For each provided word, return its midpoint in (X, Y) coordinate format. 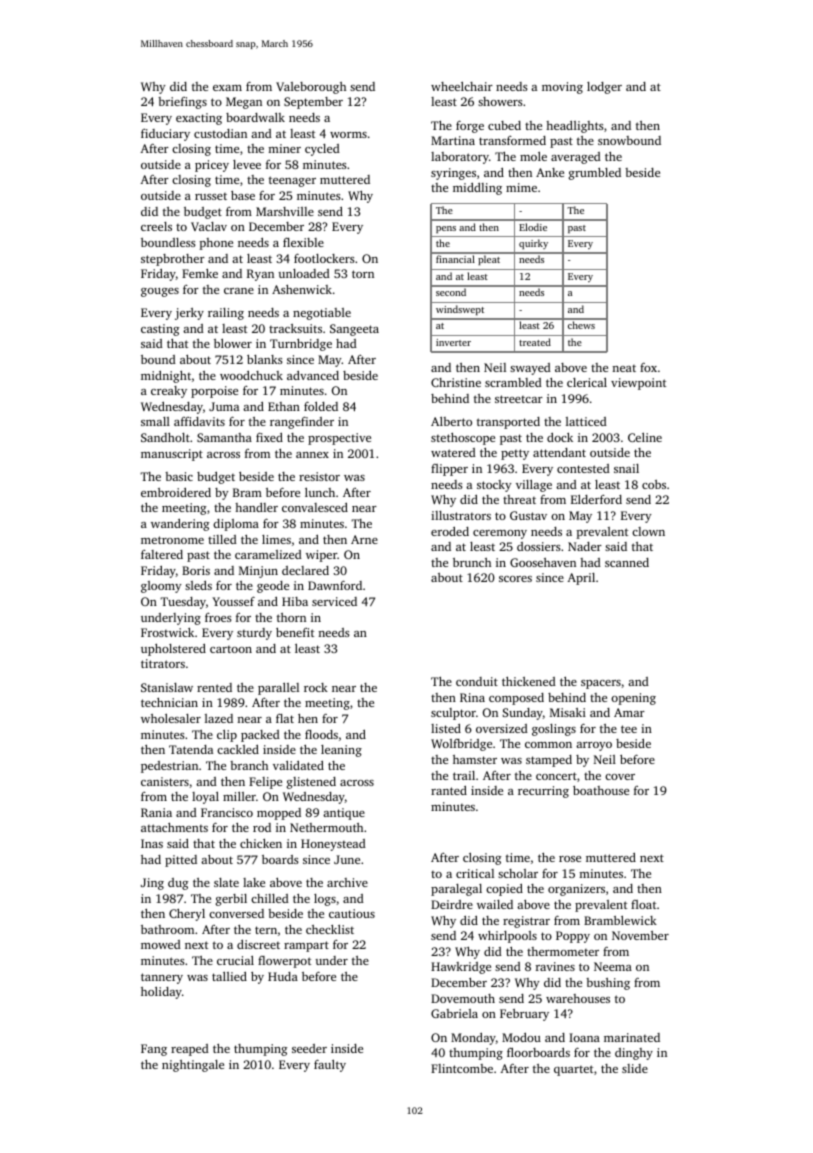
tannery (162, 978)
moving (562, 88)
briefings (182, 103)
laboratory (460, 158)
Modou (521, 1037)
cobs (654, 484)
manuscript (172, 455)
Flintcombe (462, 1068)
